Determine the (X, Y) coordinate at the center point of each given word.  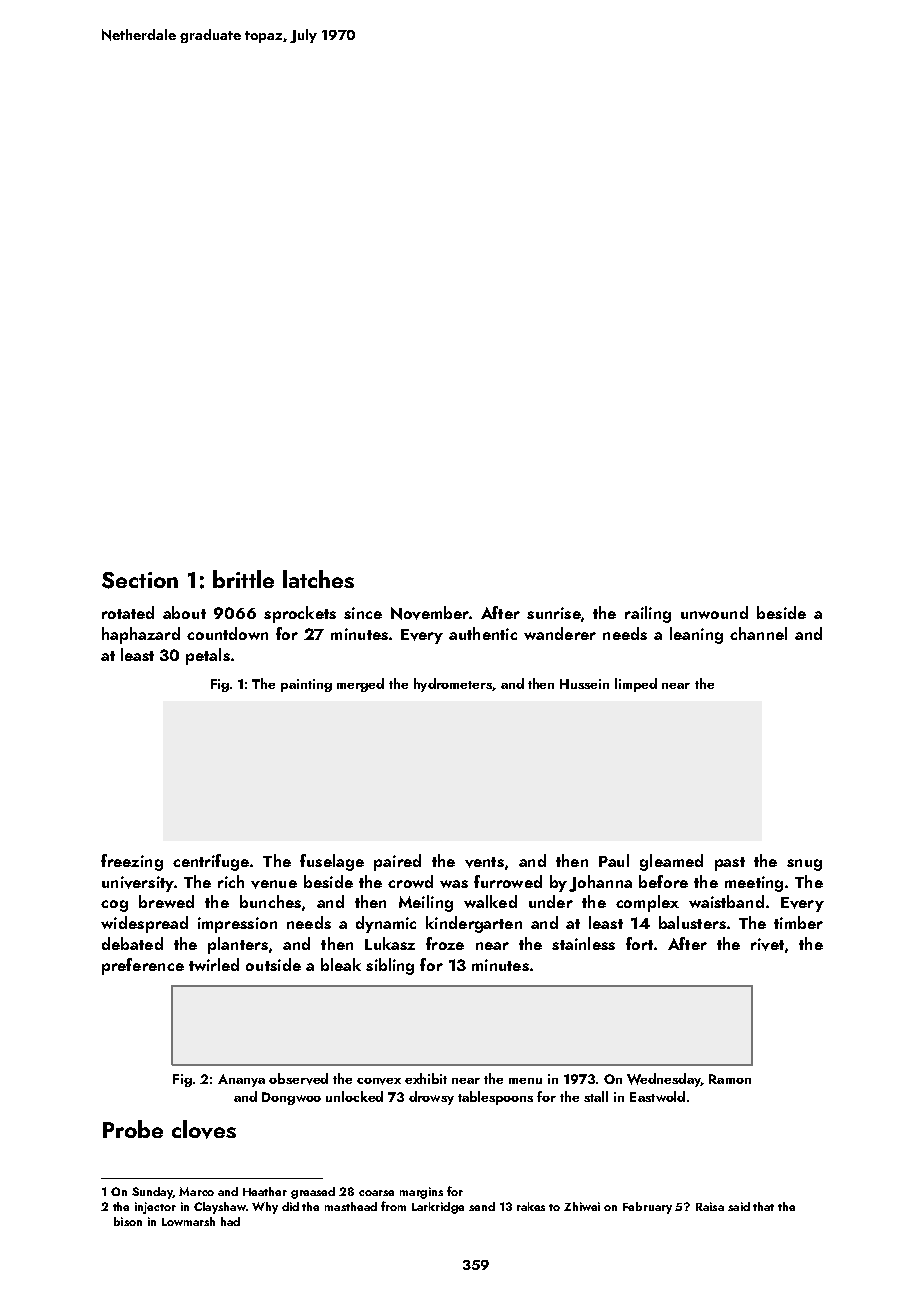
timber (798, 922)
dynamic (386, 924)
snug (804, 865)
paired (397, 862)
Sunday (152, 1193)
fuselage (332, 862)
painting (306, 685)
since (363, 613)
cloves (204, 1129)
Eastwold (657, 1096)
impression (237, 925)
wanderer (560, 633)
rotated (128, 612)
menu (525, 1081)
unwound (714, 612)
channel (758, 633)
